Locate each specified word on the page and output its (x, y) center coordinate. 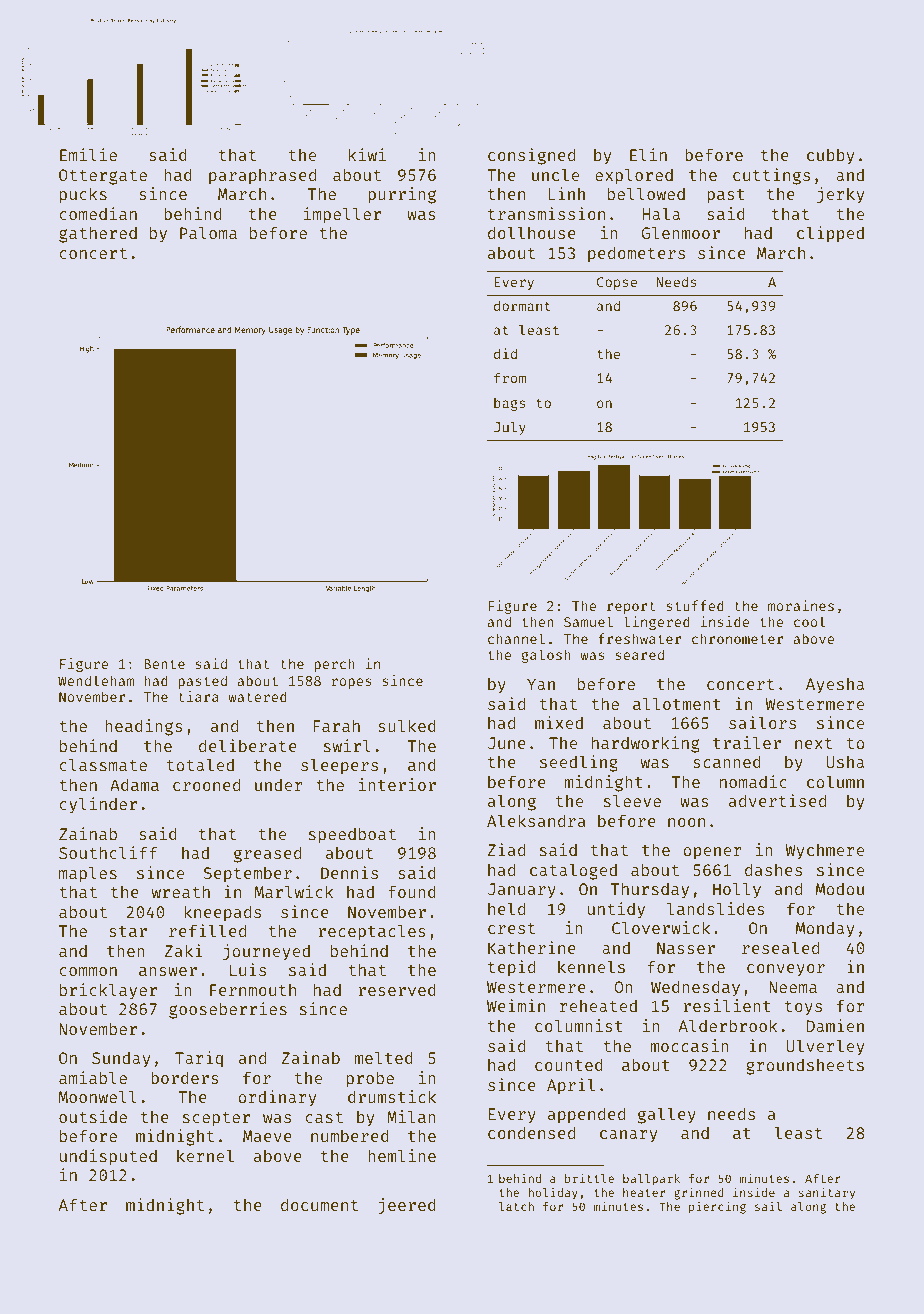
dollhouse (532, 232)
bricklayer (108, 991)
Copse (617, 283)
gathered (98, 234)
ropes (352, 683)
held (506, 908)
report (631, 608)
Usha (845, 761)
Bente (164, 664)
